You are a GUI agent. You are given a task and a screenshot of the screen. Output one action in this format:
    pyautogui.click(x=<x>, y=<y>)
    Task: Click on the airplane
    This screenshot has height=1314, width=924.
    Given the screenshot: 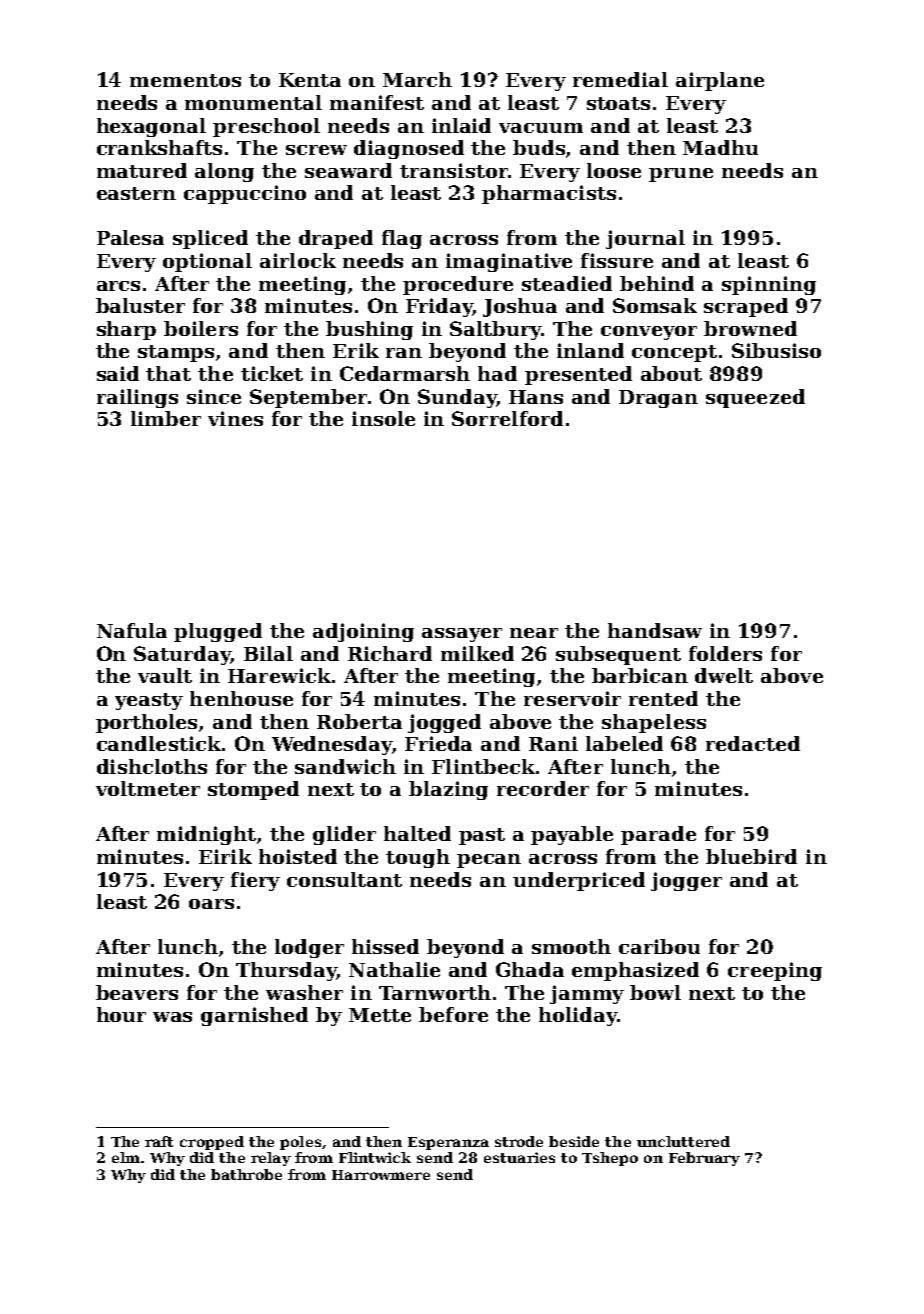 What is the action you would take?
    pyautogui.click(x=720, y=81)
